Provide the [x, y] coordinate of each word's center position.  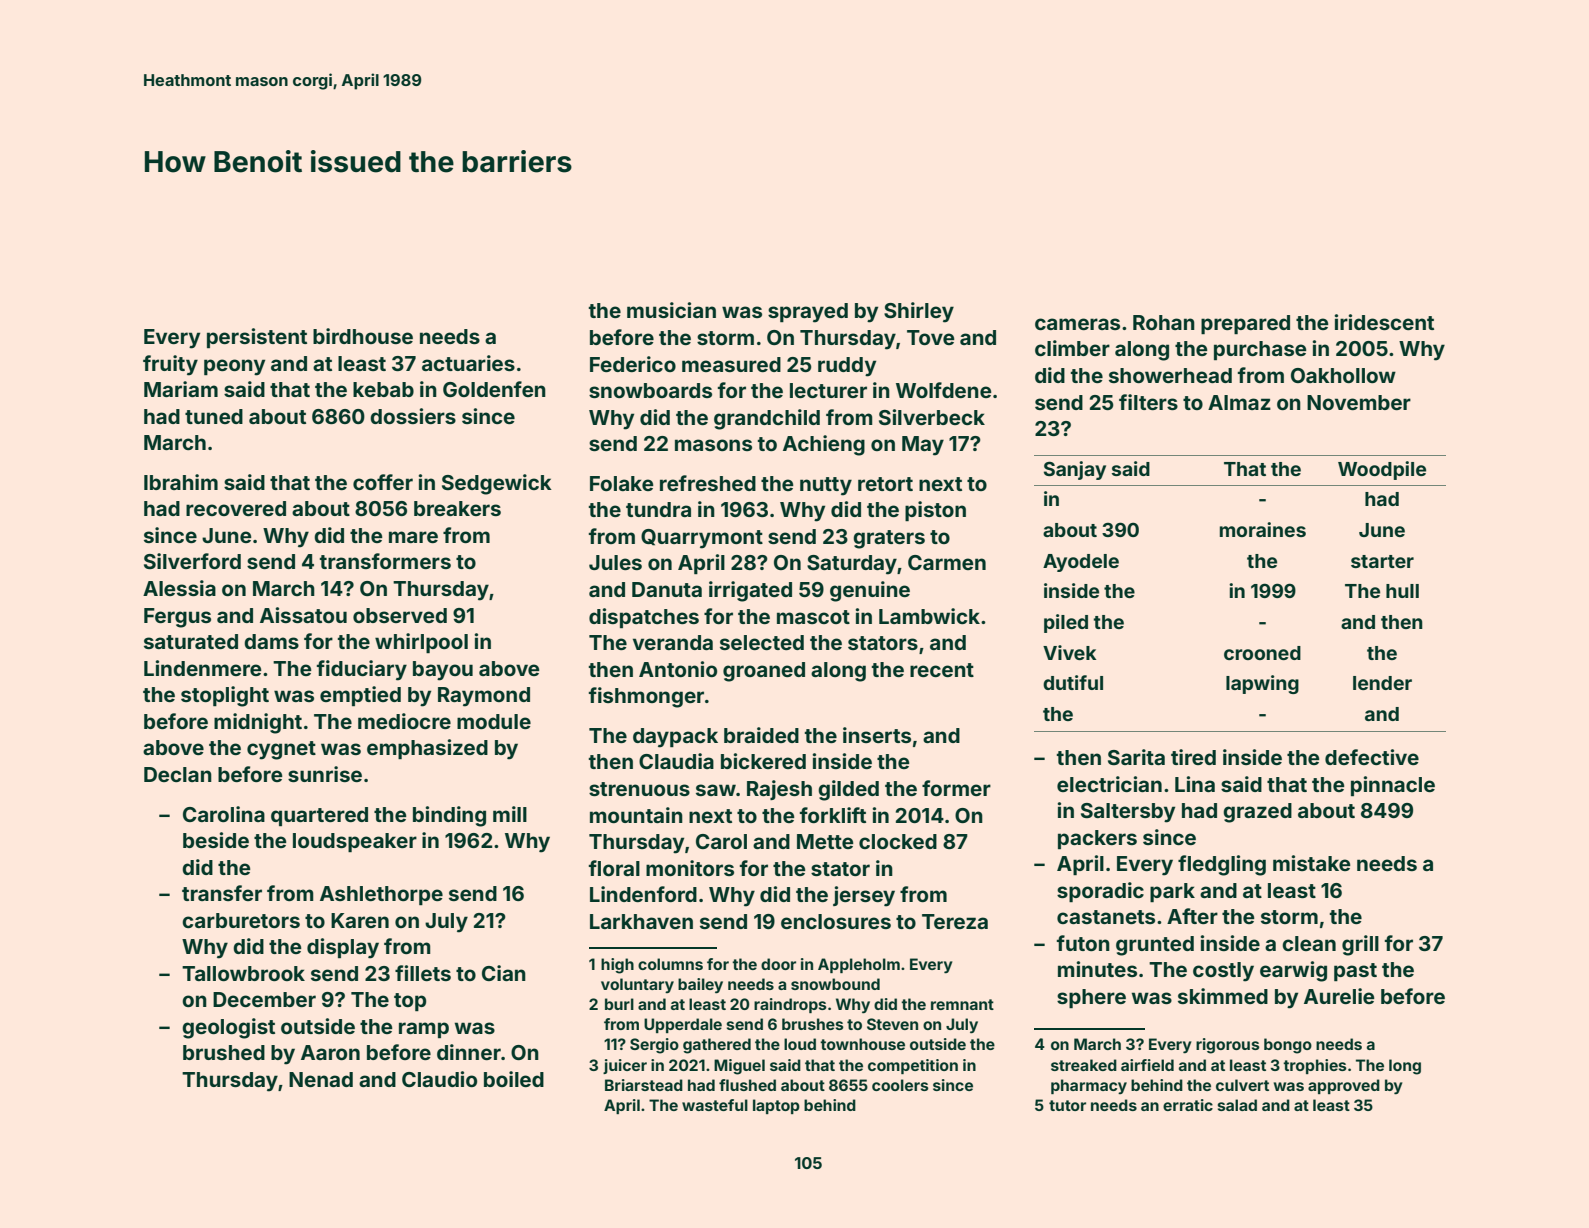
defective [1372, 757]
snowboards [650, 390]
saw [716, 790]
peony [234, 367]
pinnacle [1393, 786]
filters [1148, 402]
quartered [319, 816]
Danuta [667, 589]
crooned [1262, 653]
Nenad [321, 1079]
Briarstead [644, 1085]
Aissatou [303, 615]
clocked [898, 841]
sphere [1091, 998]
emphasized [427, 749]
